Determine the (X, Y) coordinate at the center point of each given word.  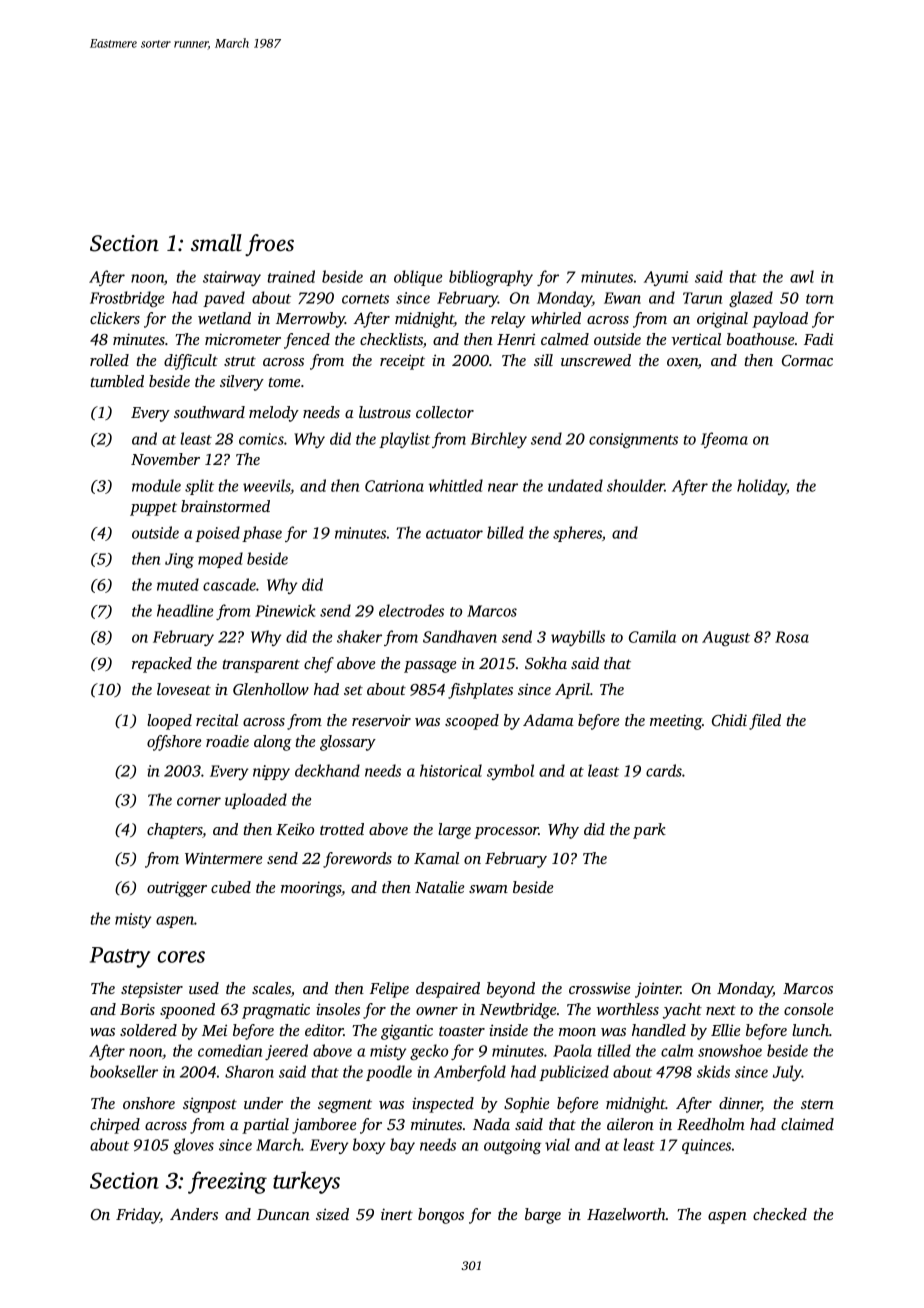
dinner (740, 1104)
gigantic (407, 1032)
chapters (175, 831)
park (649, 831)
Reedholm (711, 1124)
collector (445, 412)
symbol (510, 772)
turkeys (306, 1182)
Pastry (120, 957)
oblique (418, 278)
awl (802, 276)
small (216, 243)
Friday (138, 1216)
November (165, 459)
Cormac (807, 360)
